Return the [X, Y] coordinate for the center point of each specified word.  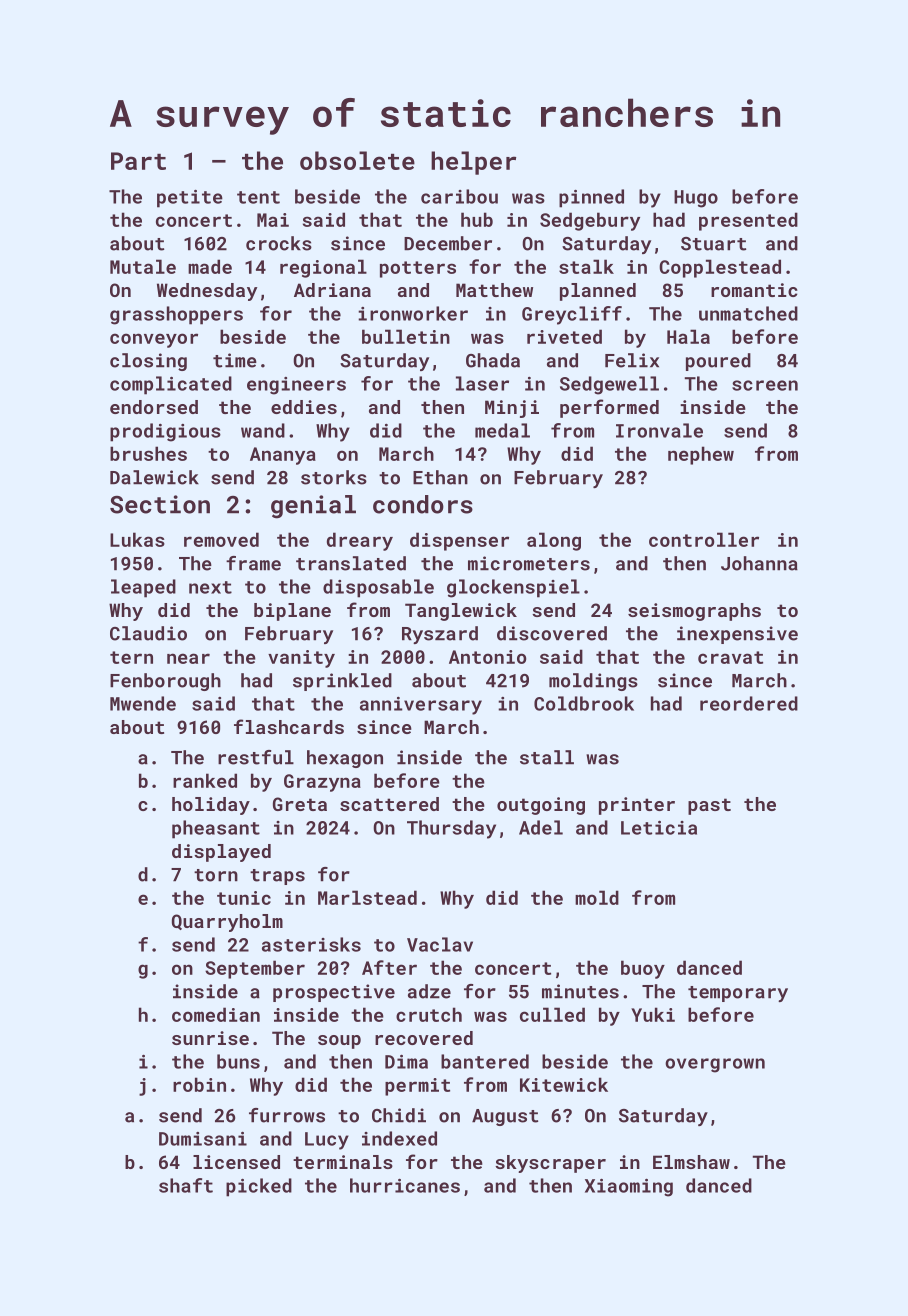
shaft [186, 1185]
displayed [221, 853]
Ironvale [659, 430]
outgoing [541, 806]
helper [473, 163]
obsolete [357, 160]
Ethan [440, 477]
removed [221, 539]
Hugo [696, 199]
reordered [749, 703]
